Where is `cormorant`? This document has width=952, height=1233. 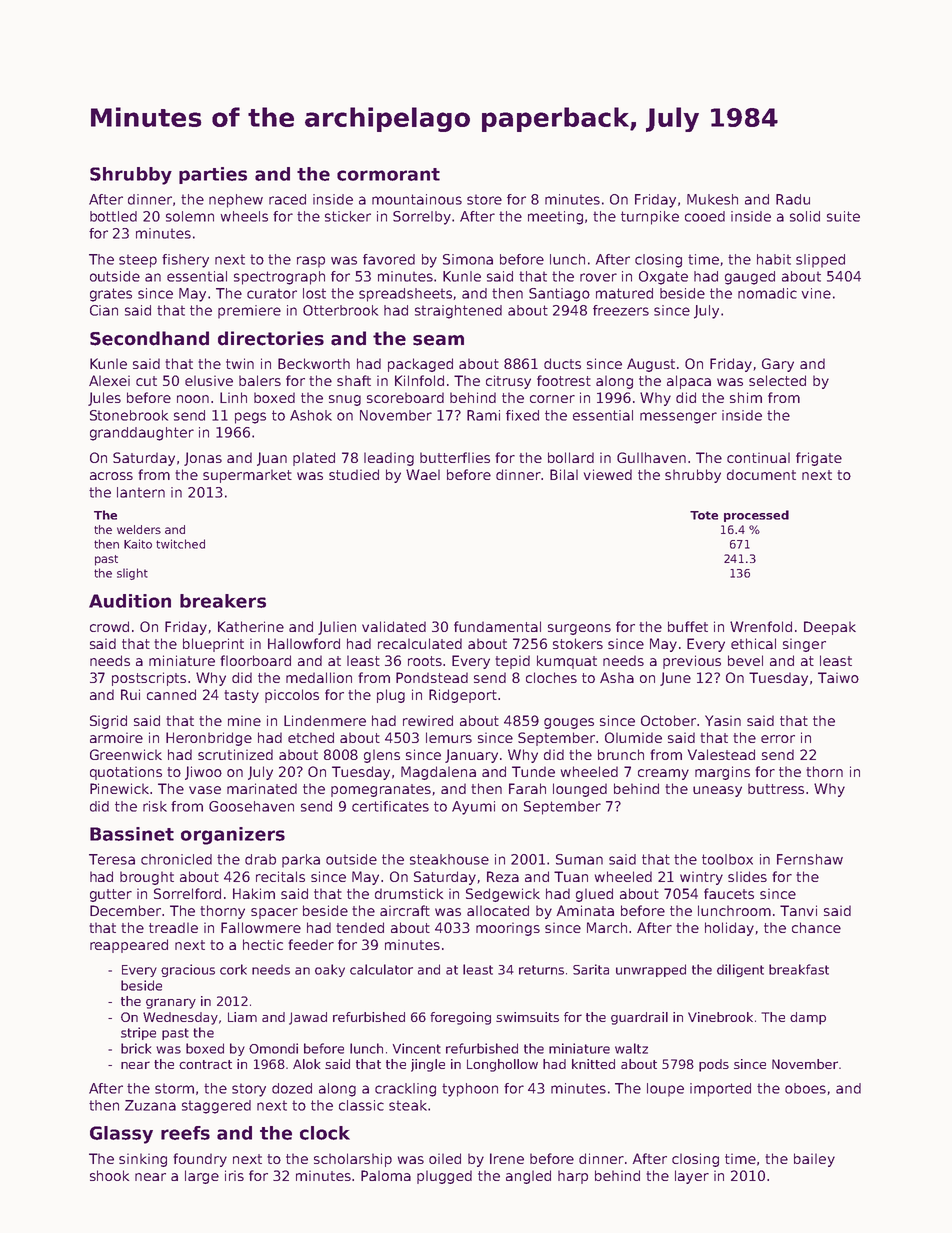 cormorant is located at coordinates (388, 174).
